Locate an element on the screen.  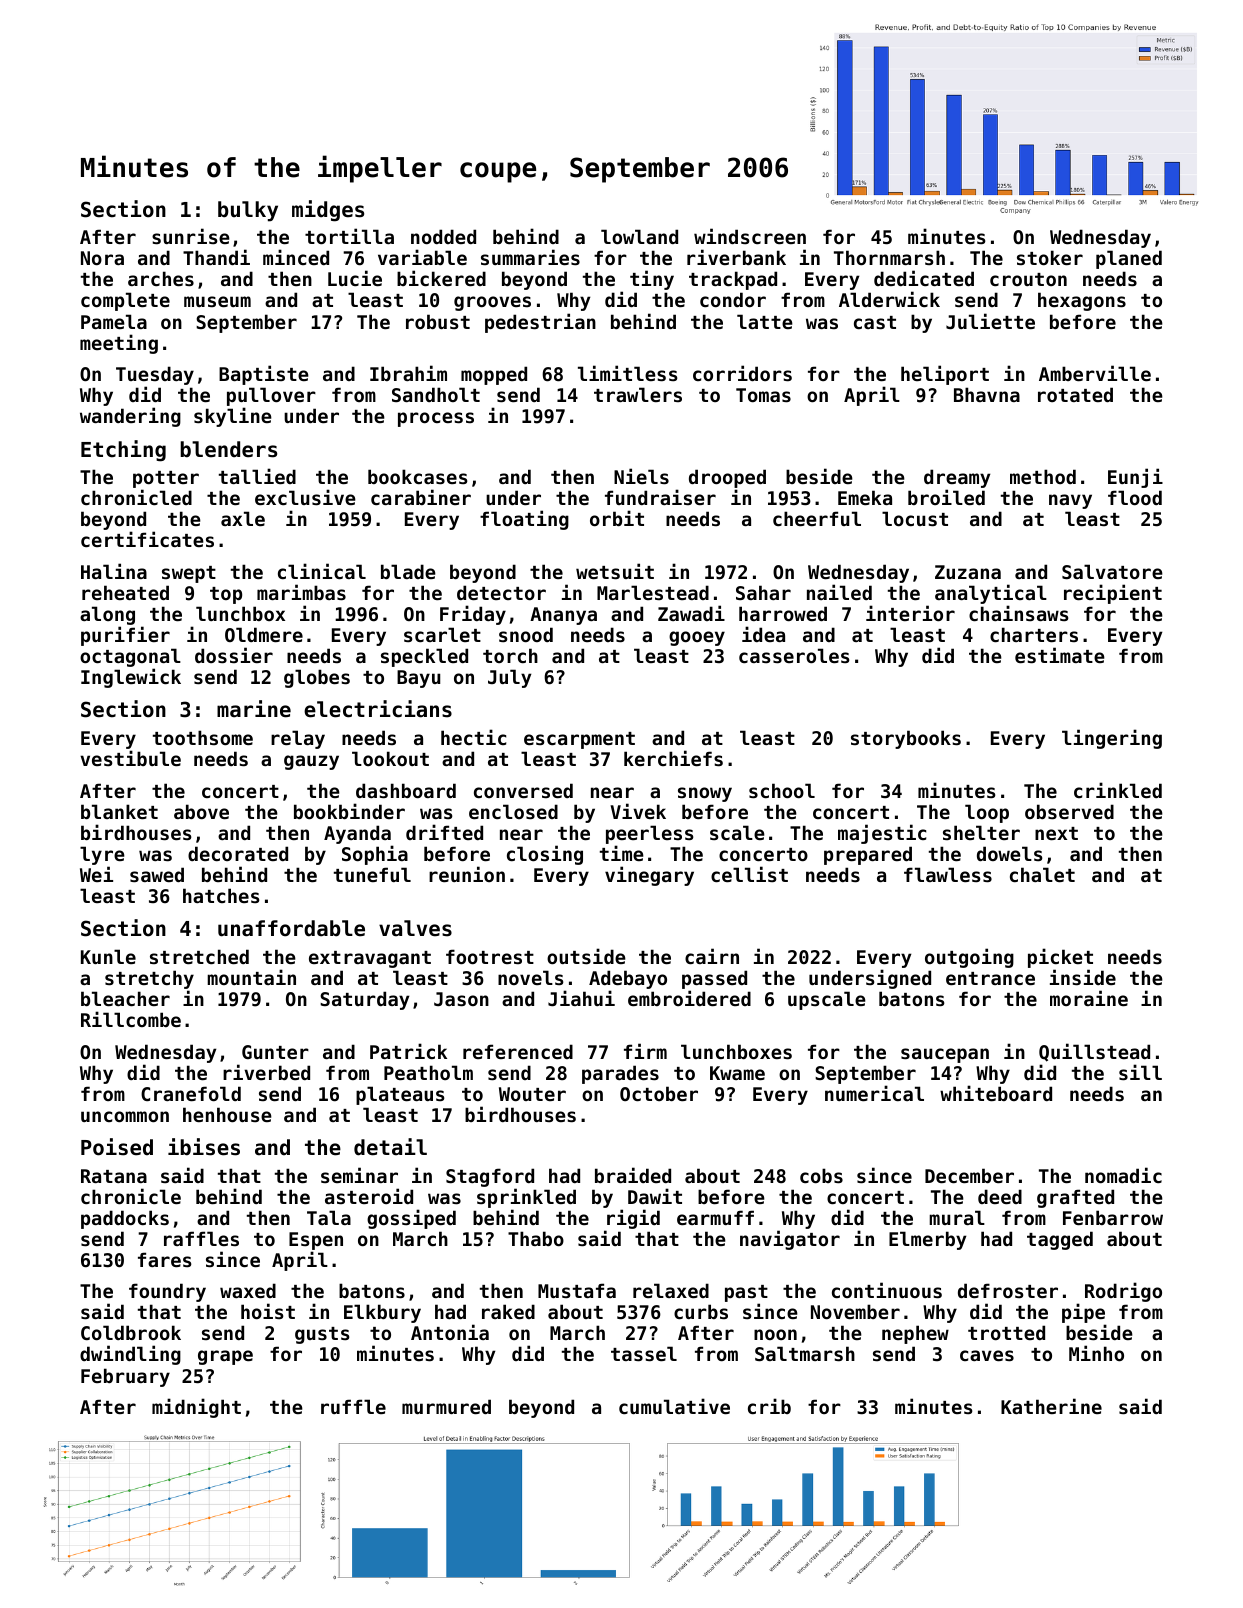
stoker is located at coordinates (1050, 257).
